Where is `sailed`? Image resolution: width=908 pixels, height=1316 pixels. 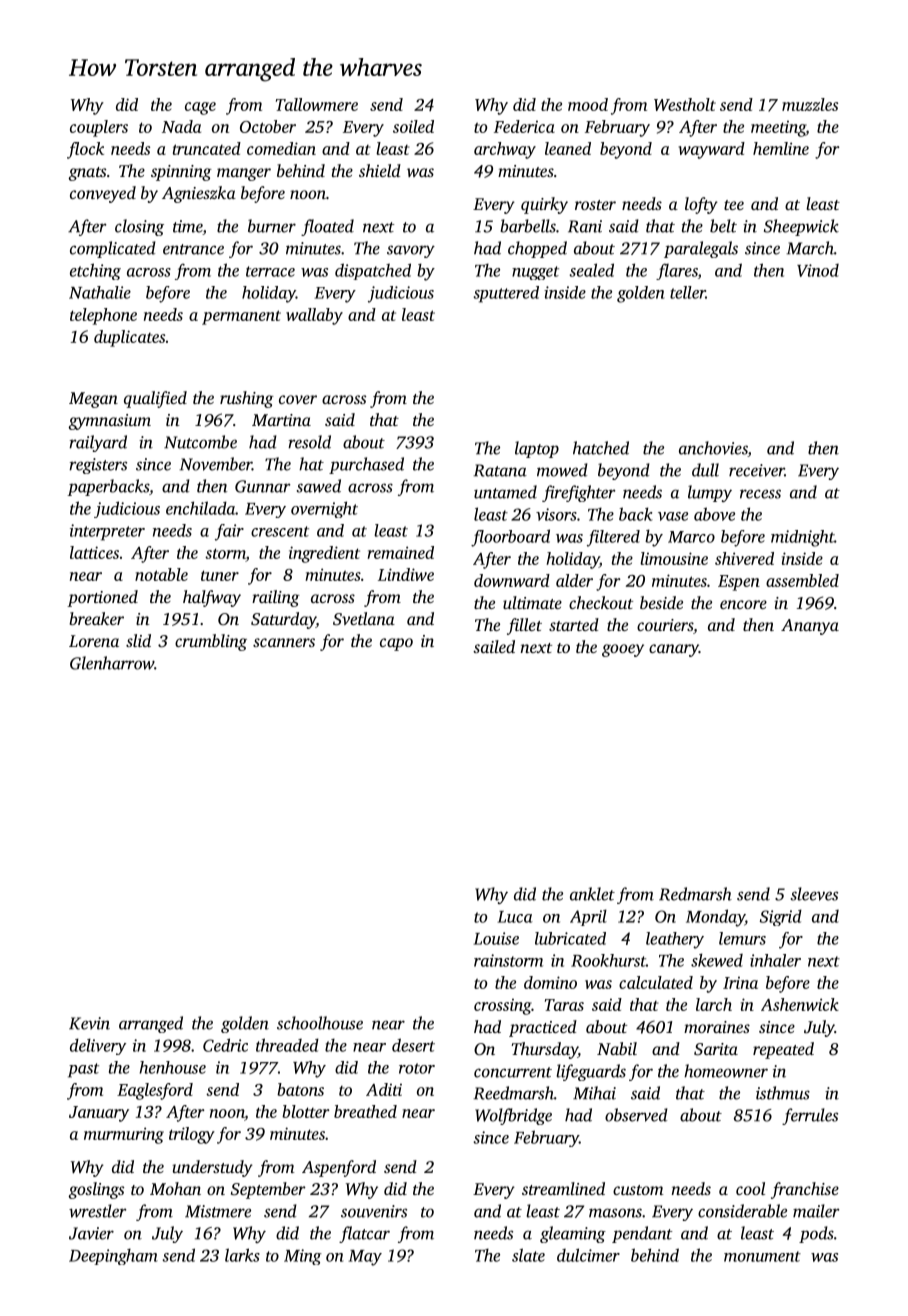 sailed is located at coordinates (494, 646).
